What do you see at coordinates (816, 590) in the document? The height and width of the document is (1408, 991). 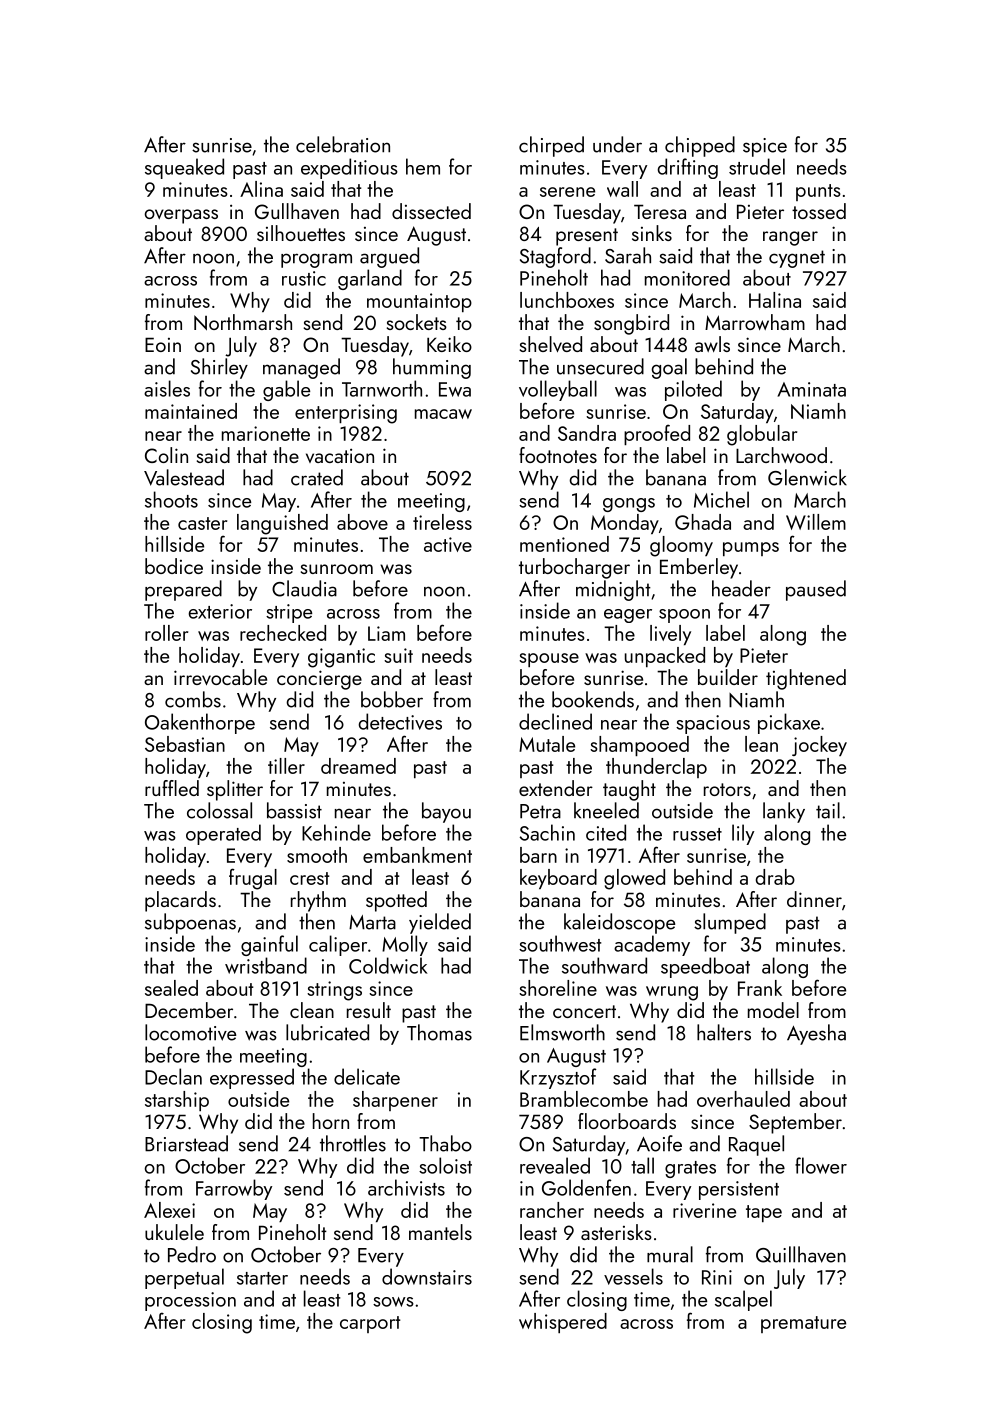 I see `paused` at bounding box center [816, 590].
